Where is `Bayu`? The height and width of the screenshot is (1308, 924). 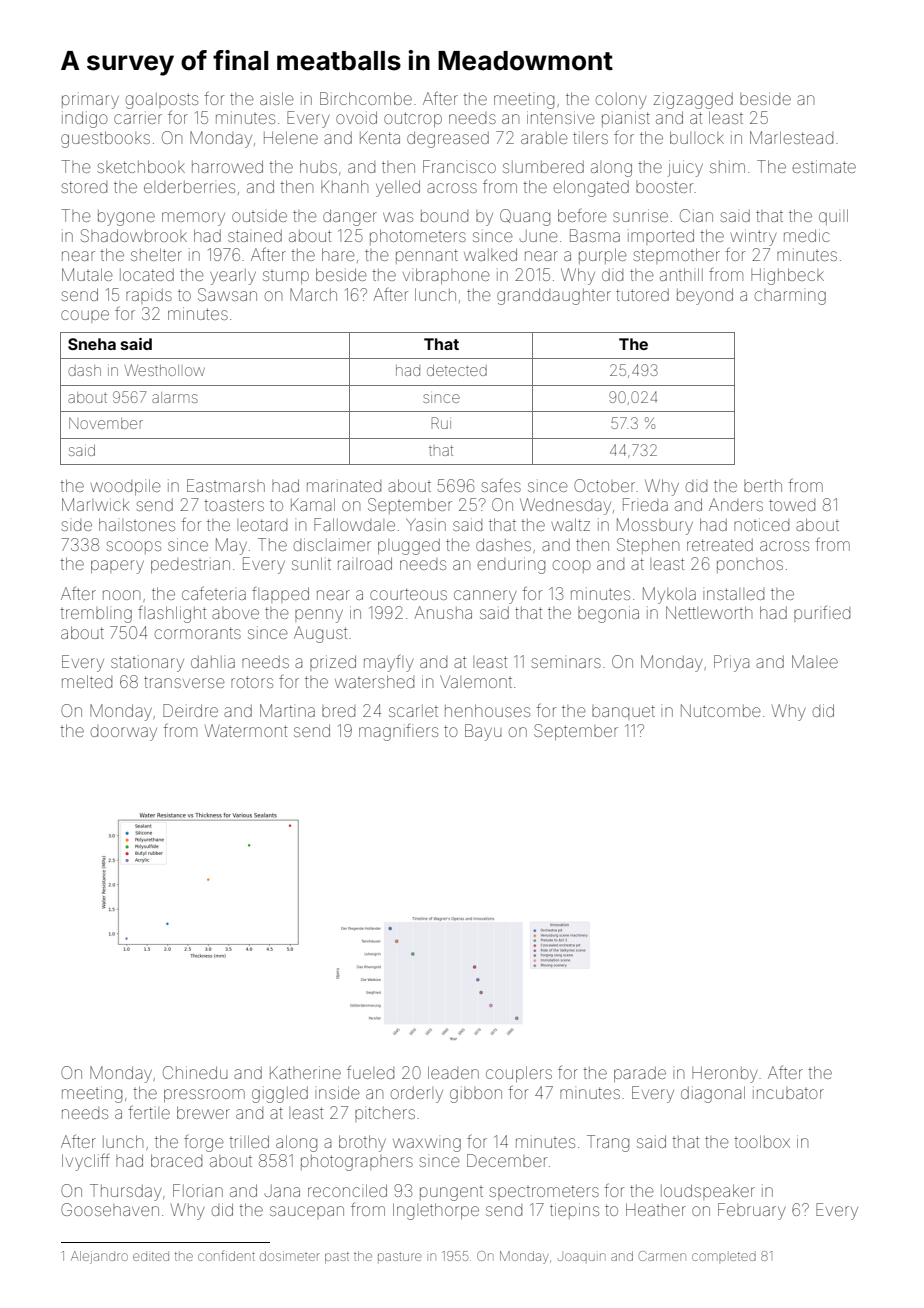 Bayu is located at coordinates (483, 732).
